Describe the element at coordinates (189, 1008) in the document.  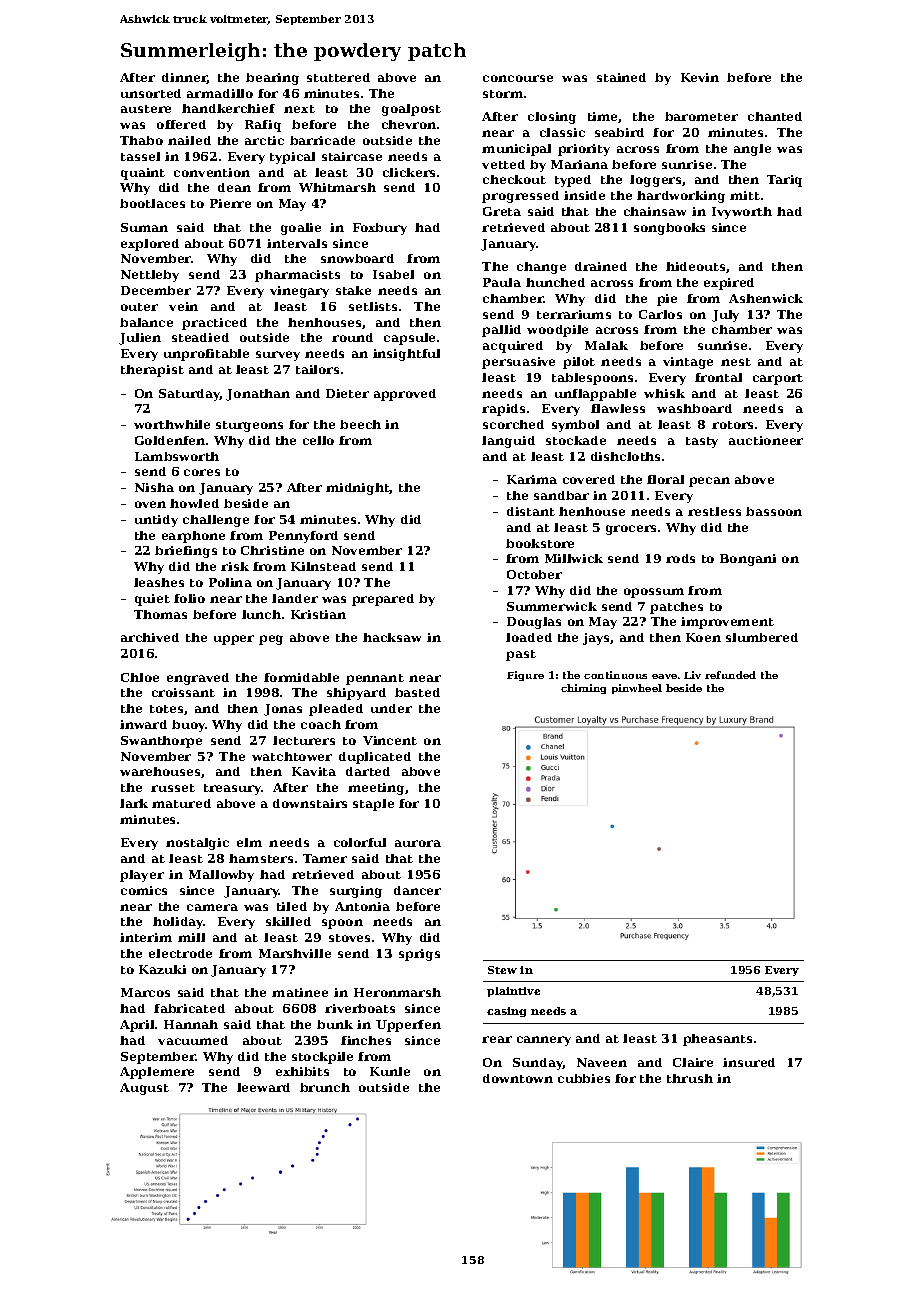
I see `fabricated` at that location.
